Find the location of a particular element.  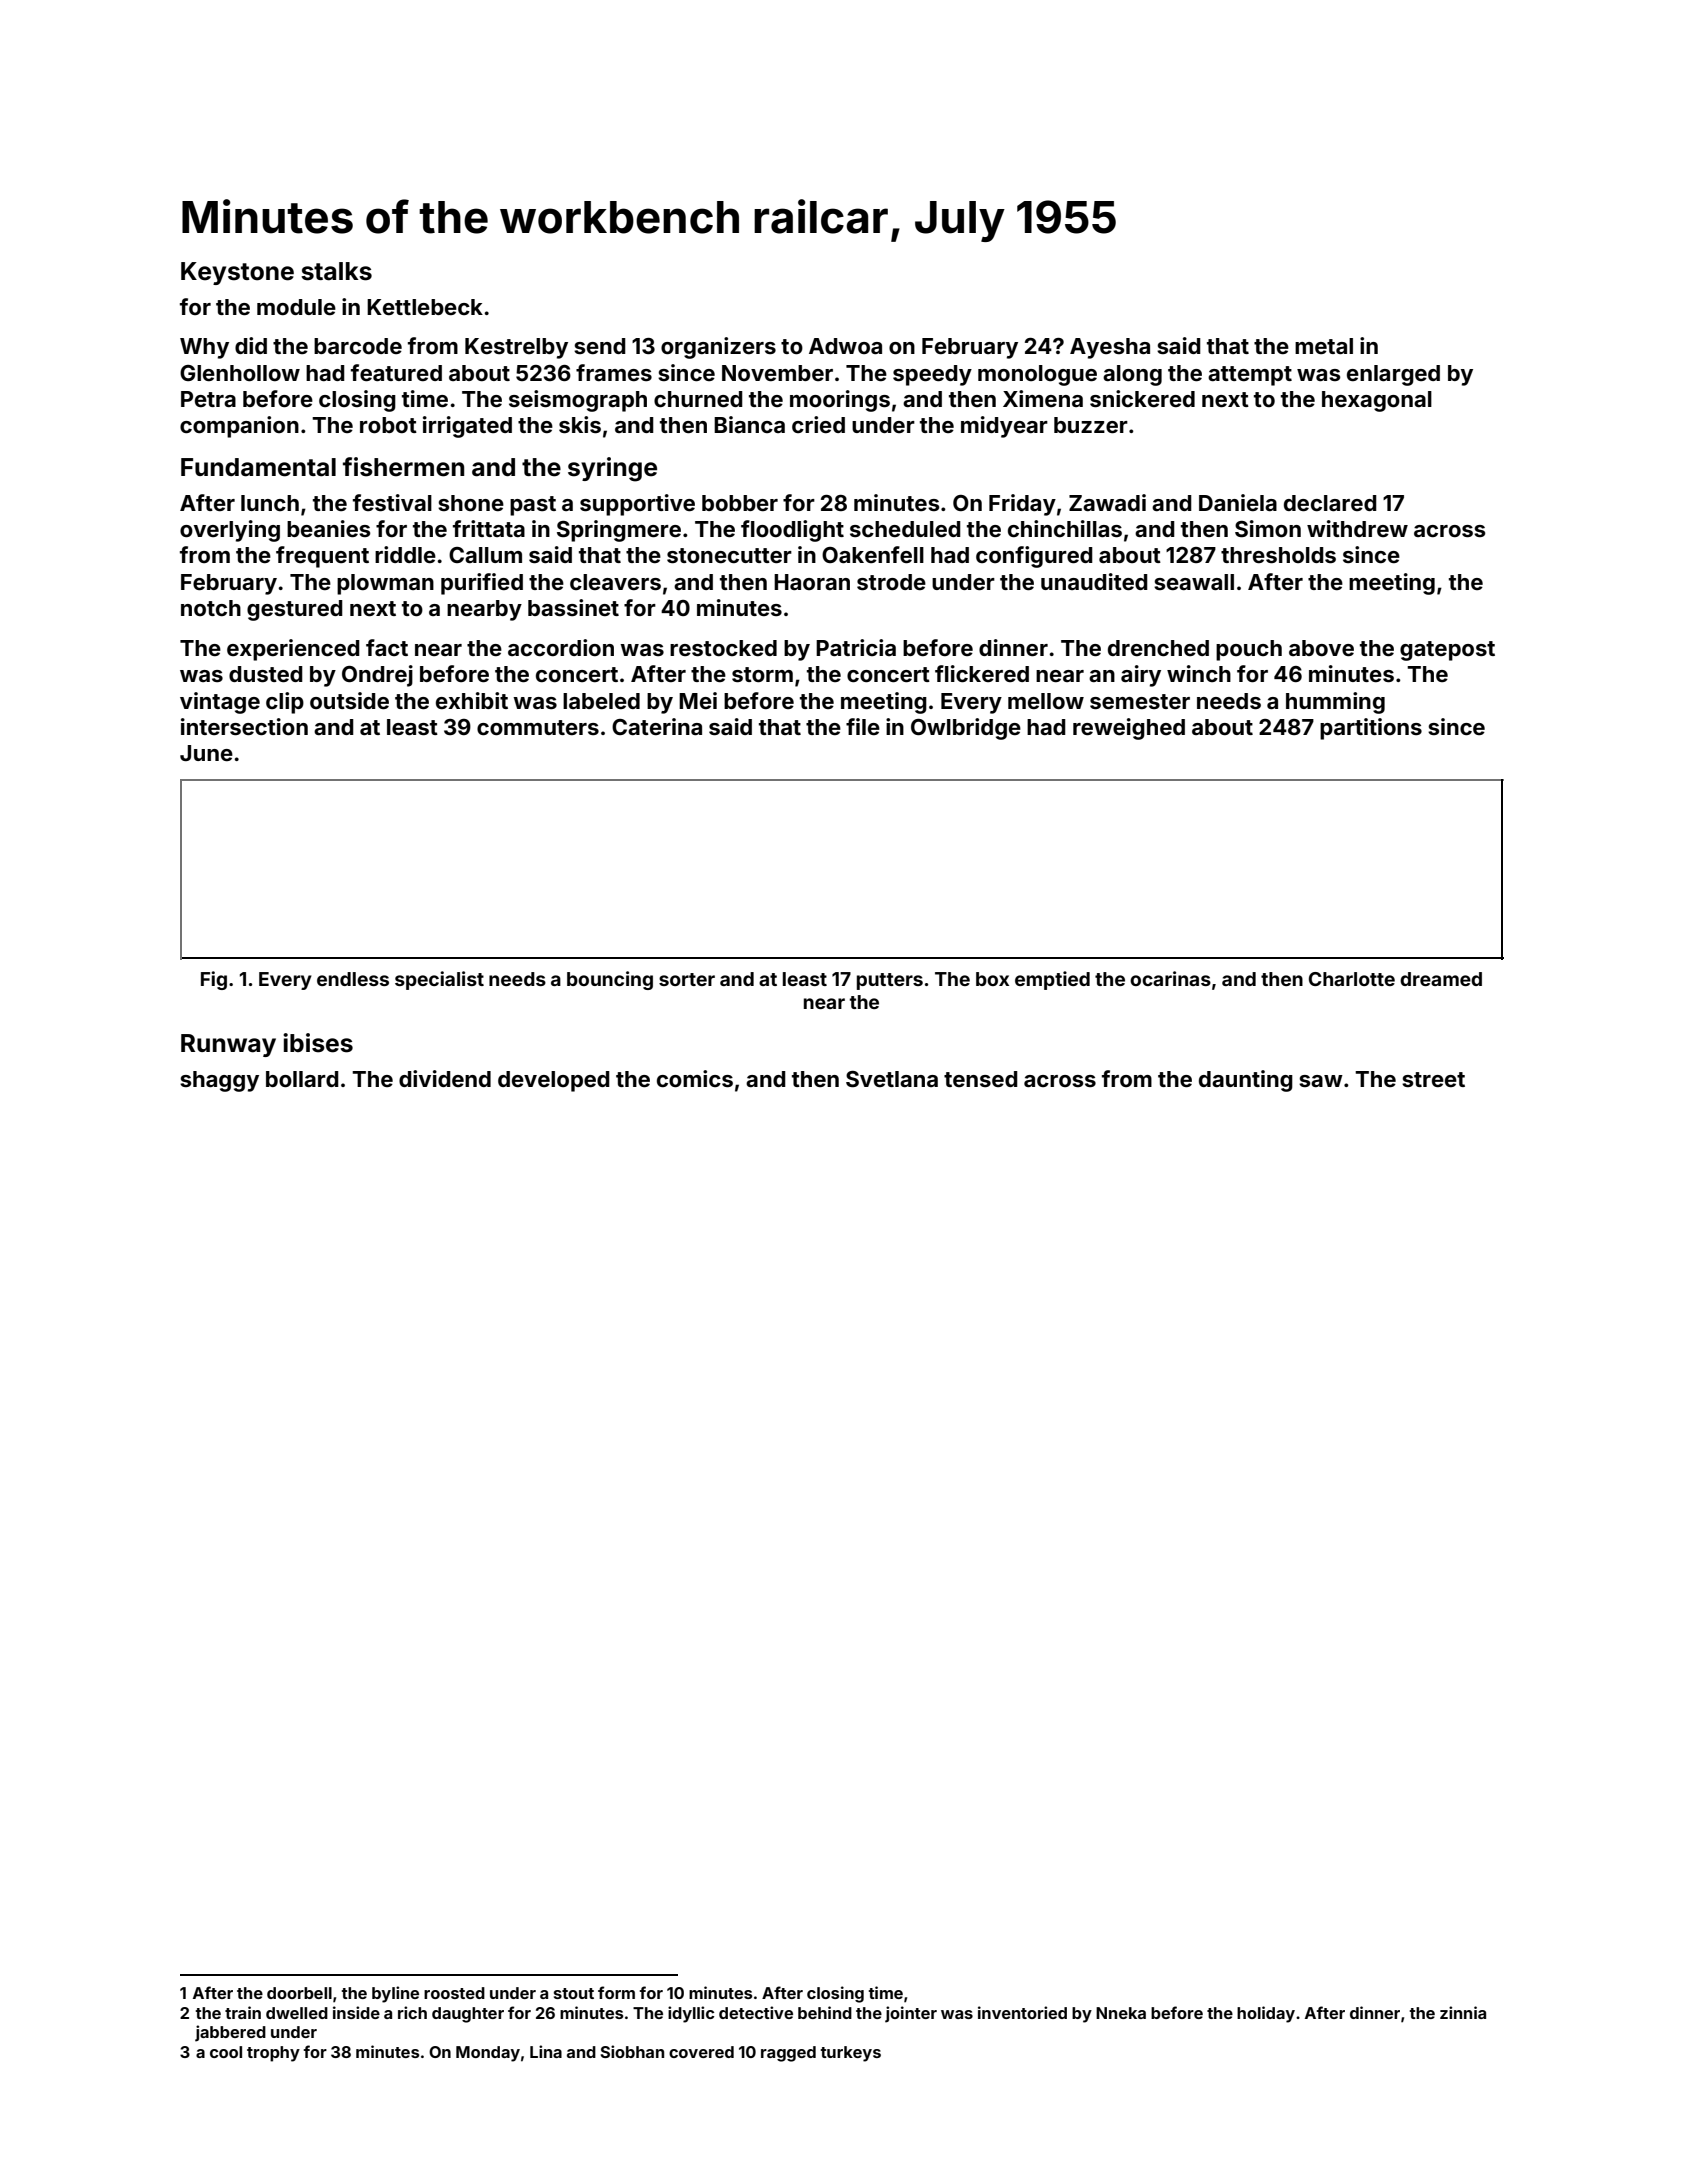

Charlotte is located at coordinates (1352, 979).
